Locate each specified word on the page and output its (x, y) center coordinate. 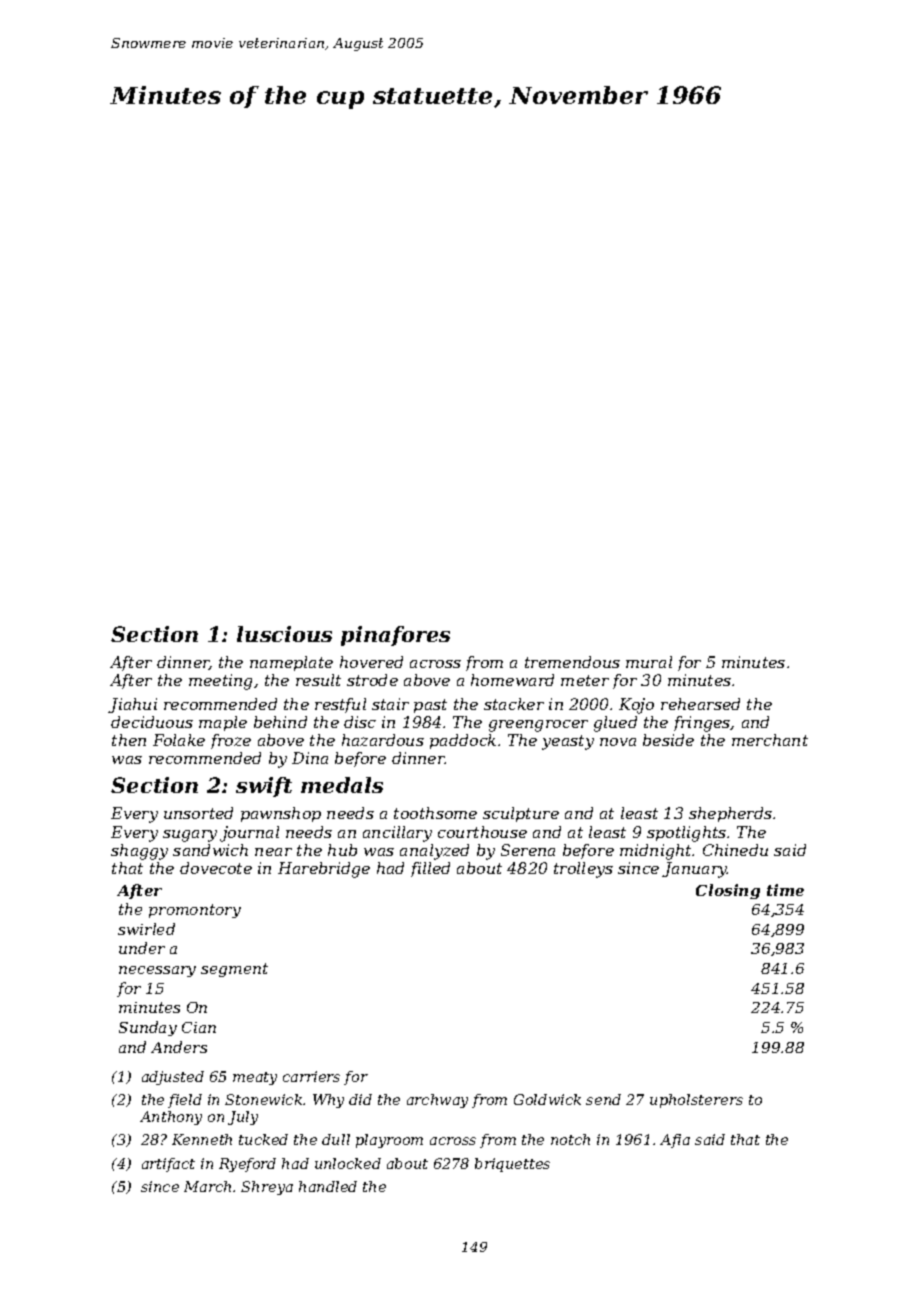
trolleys (583, 870)
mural (649, 662)
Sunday (148, 1028)
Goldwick (547, 1099)
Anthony (171, 1118)
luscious (284, 634)
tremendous (572, 662)
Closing (728, 891)
